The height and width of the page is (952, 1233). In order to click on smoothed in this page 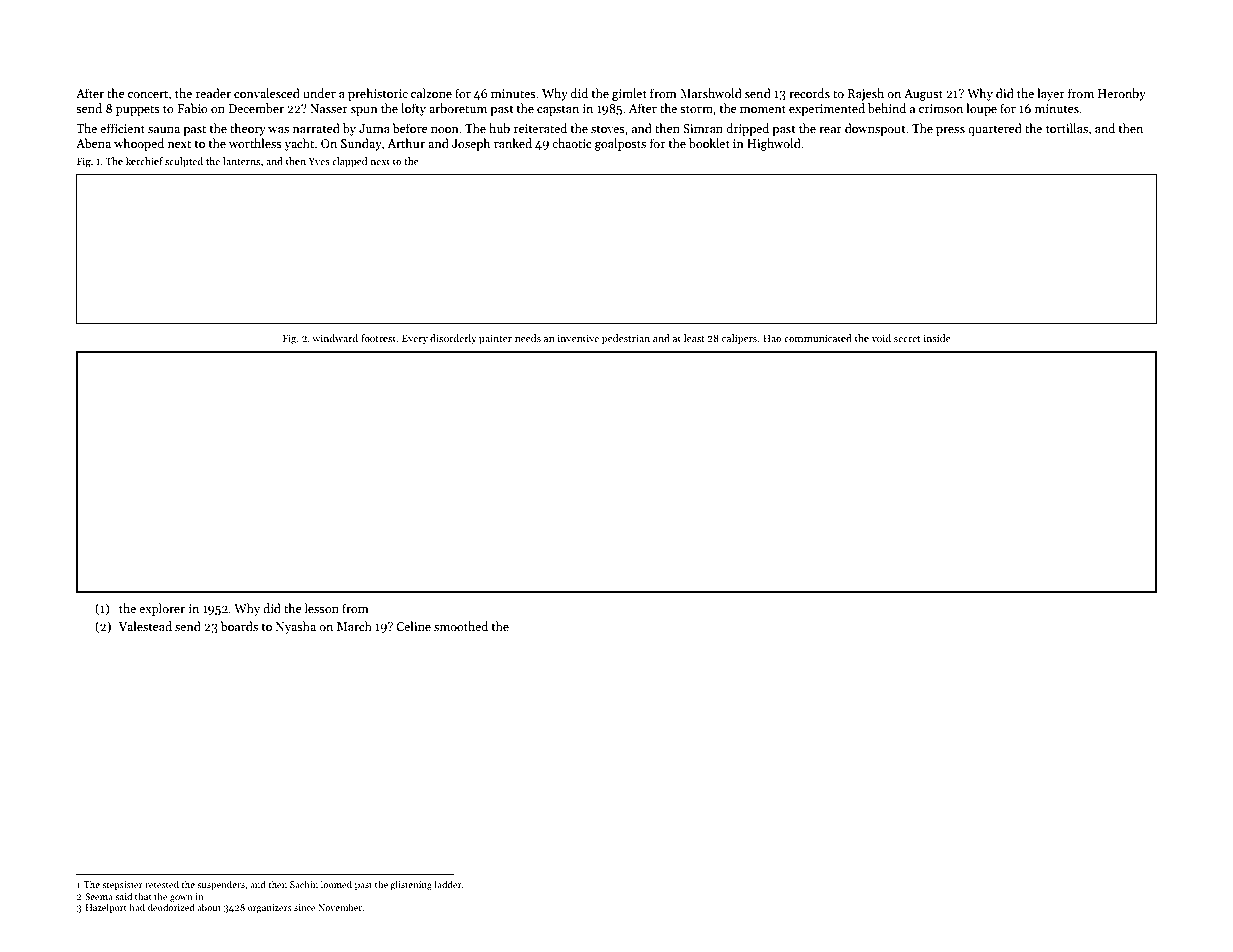, I will do `click(461, 626)`.
